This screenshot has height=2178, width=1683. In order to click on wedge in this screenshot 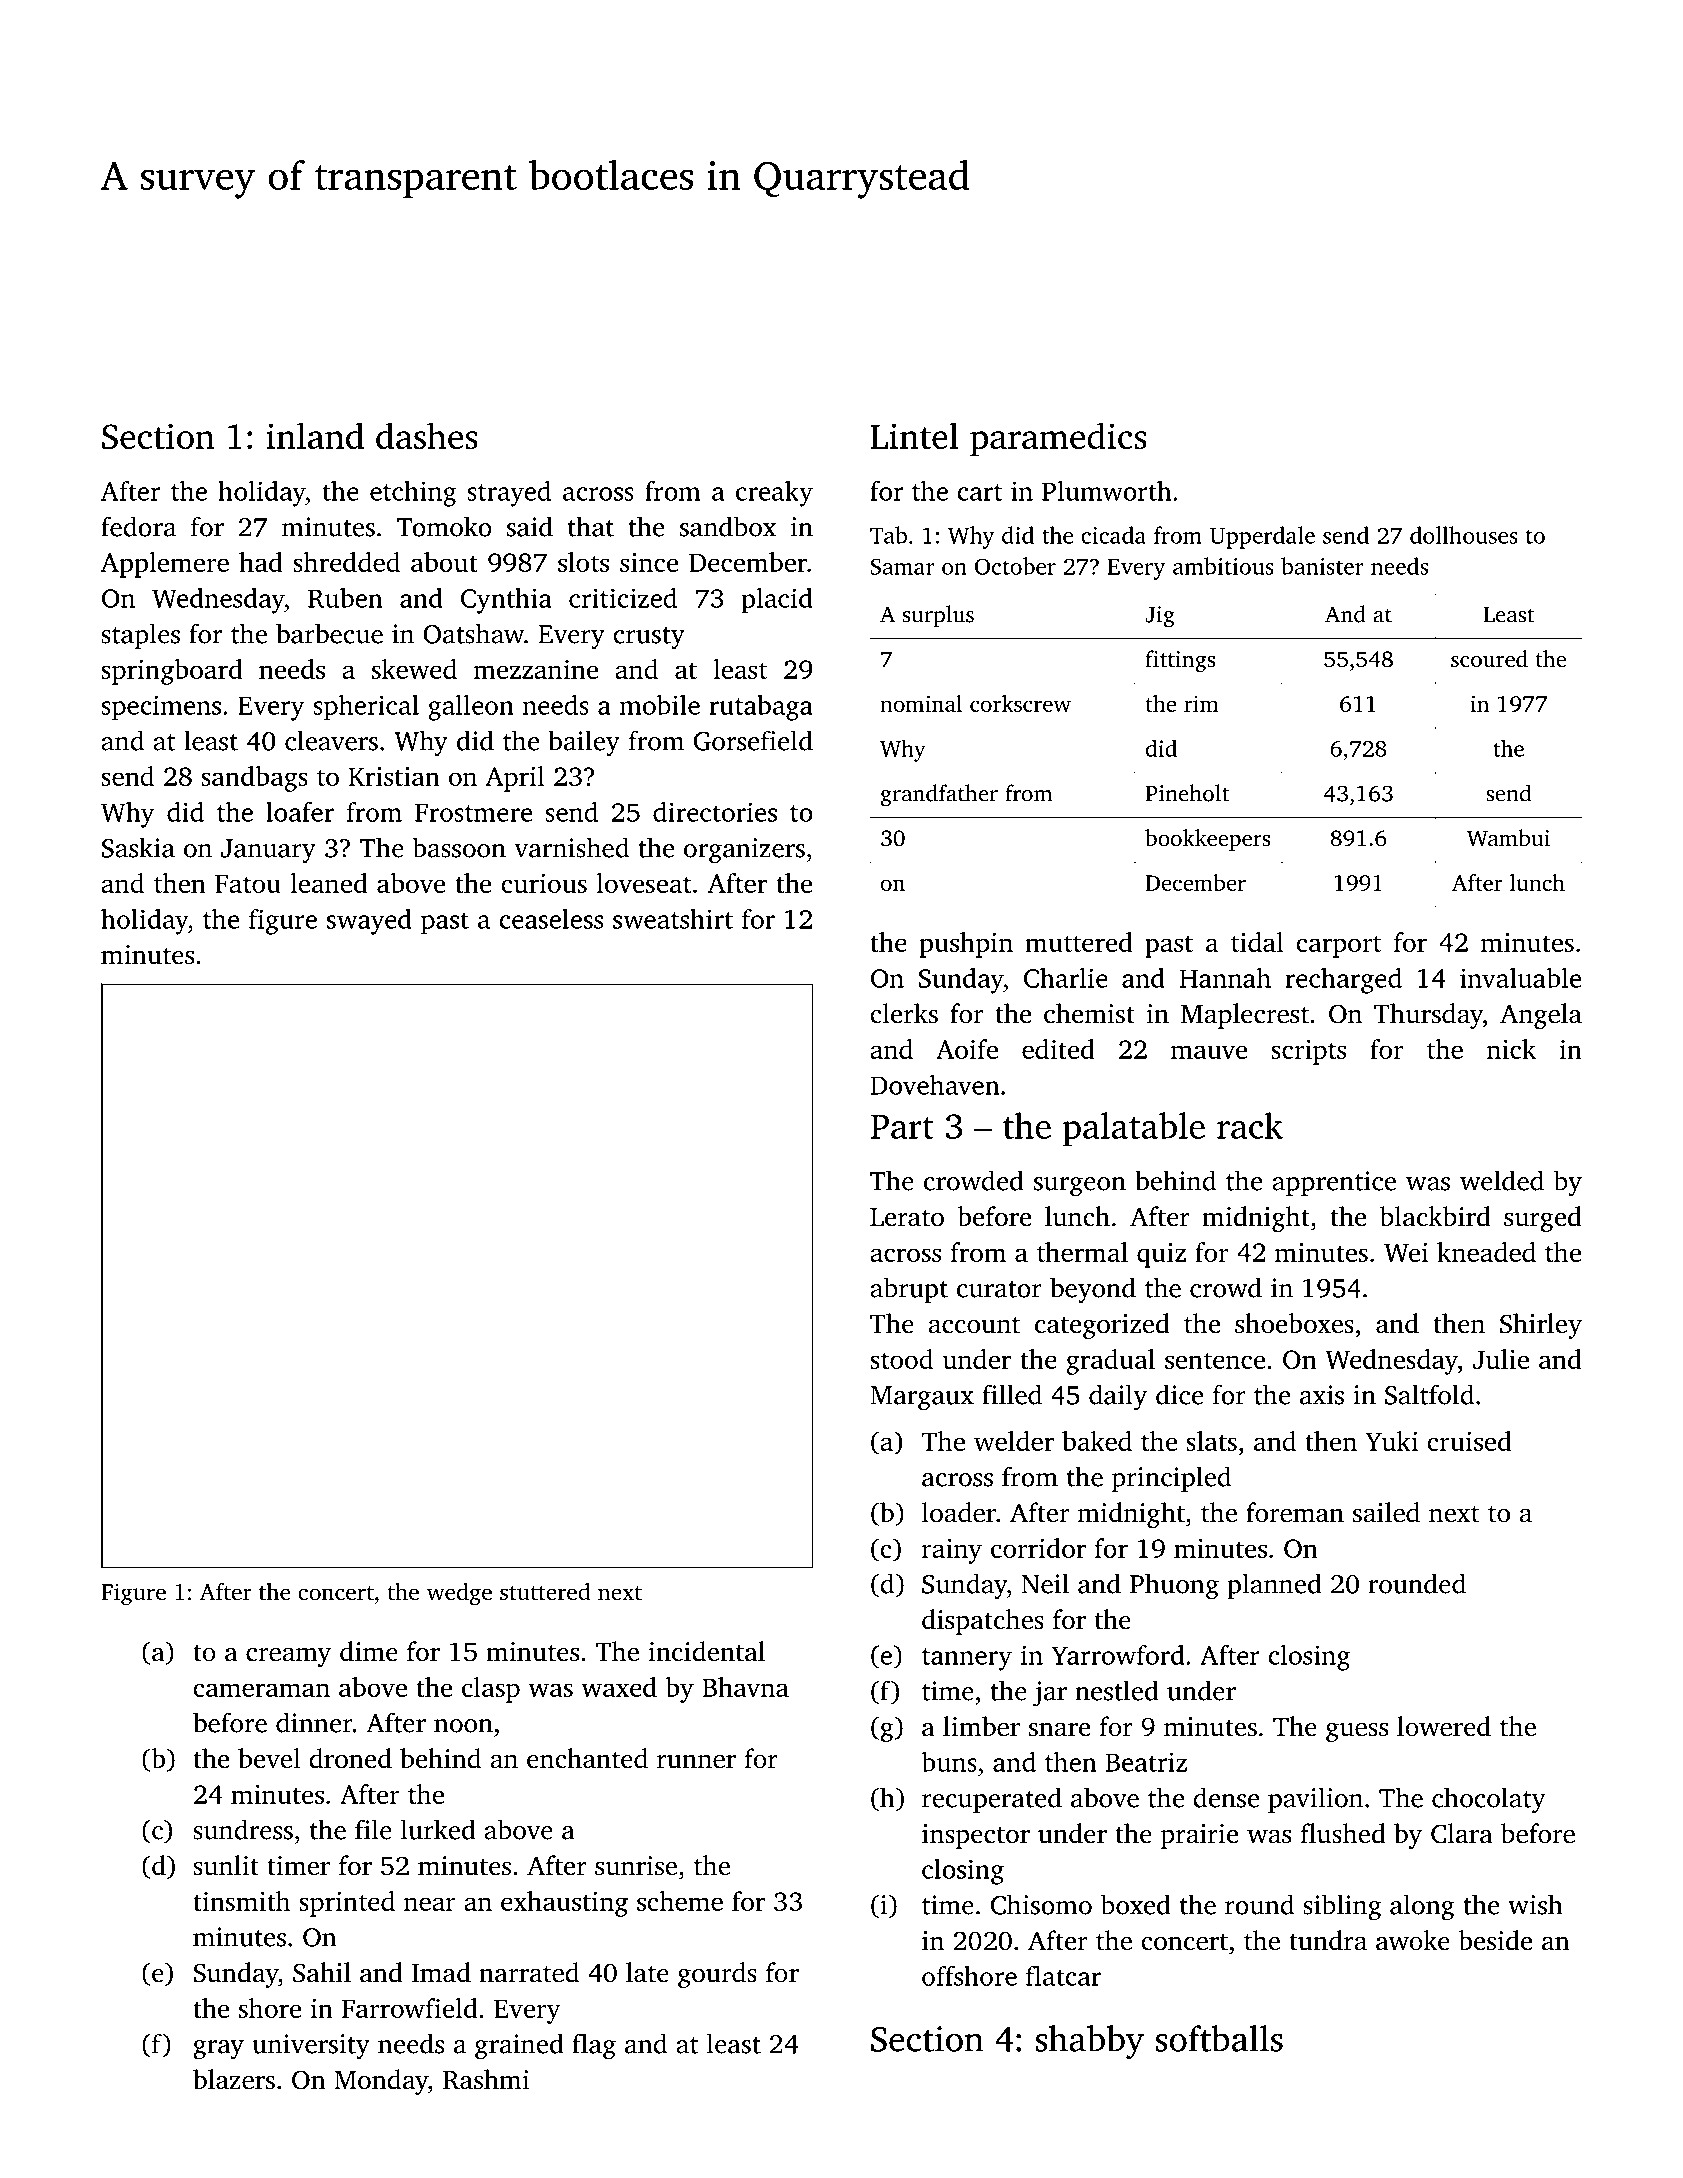, I will do `click(459, 1594)`.
